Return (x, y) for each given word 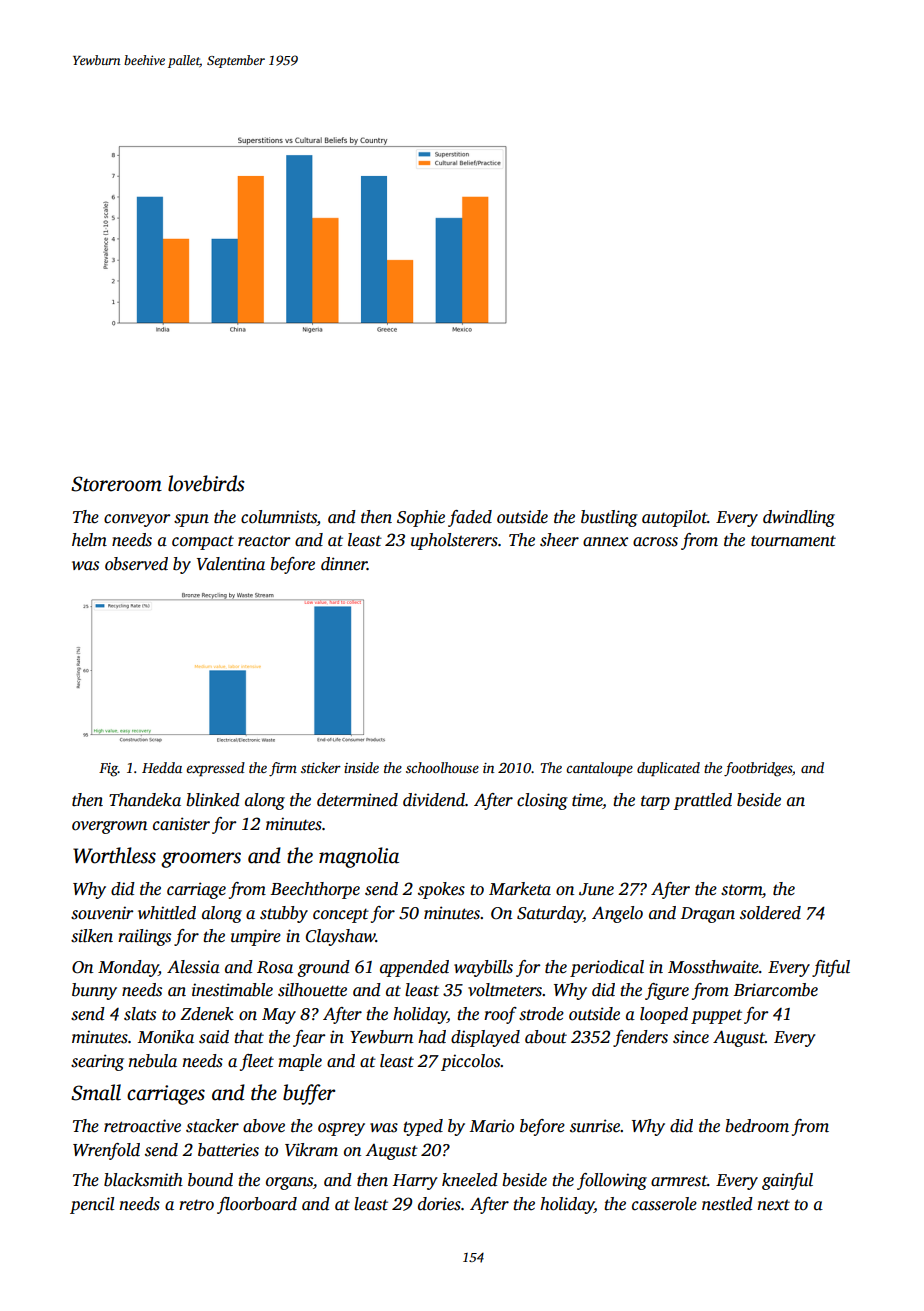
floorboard (257, 1205)
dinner (344, 564)
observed (136, 564)
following (612, 1181)
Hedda (162, 767)
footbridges (758, 769)
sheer (559, 540)
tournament (793, 541)
